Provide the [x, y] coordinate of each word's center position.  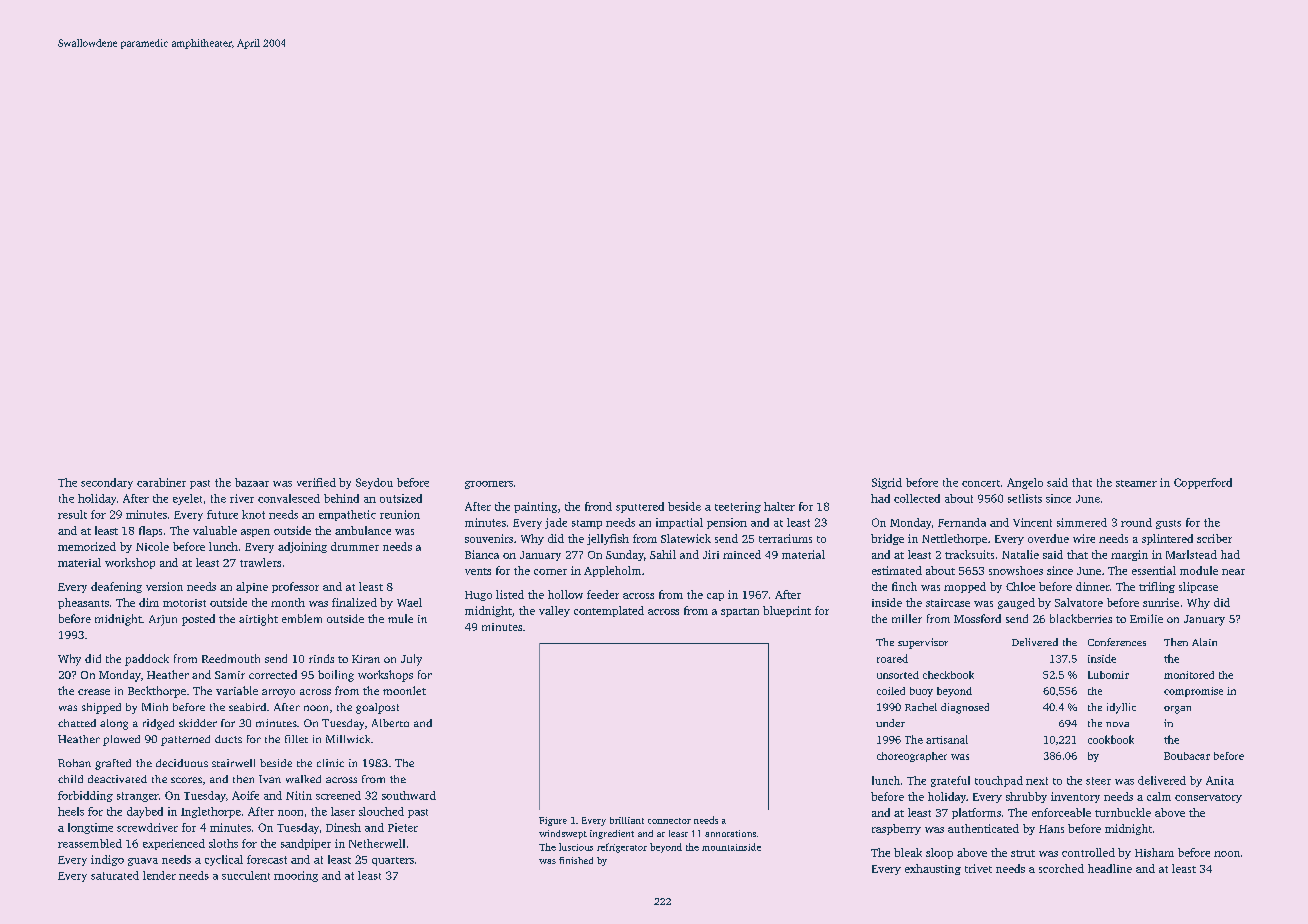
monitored [1189, 675]
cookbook [1111, 739]
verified [316, 482]
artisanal [947, 739]
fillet [296, 739]
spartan [740, 612]
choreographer [912, 757]
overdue [1048, 538]
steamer [1136, 483]
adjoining [302, 547]
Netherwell [377, 843]
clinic [330, 763]
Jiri [711, 554]
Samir [230, 675]
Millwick [348, 739]
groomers [489, 485]
